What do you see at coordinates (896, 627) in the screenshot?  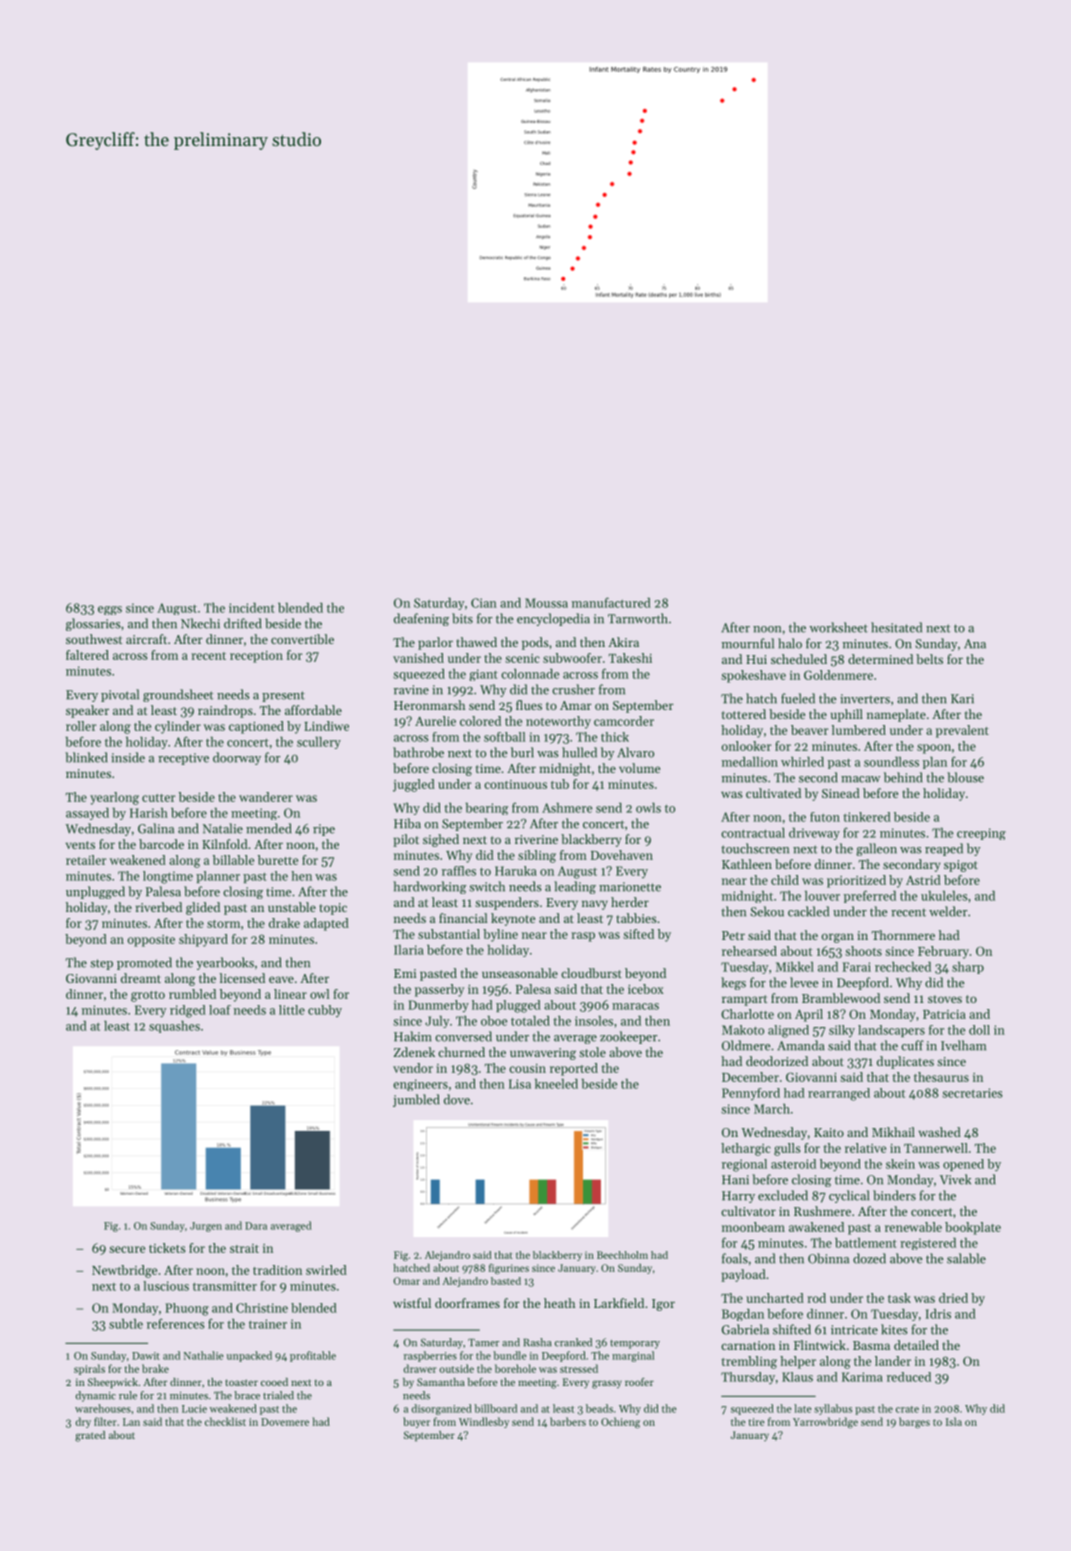 I see `hesitated` at bounding box center [896, 627].
